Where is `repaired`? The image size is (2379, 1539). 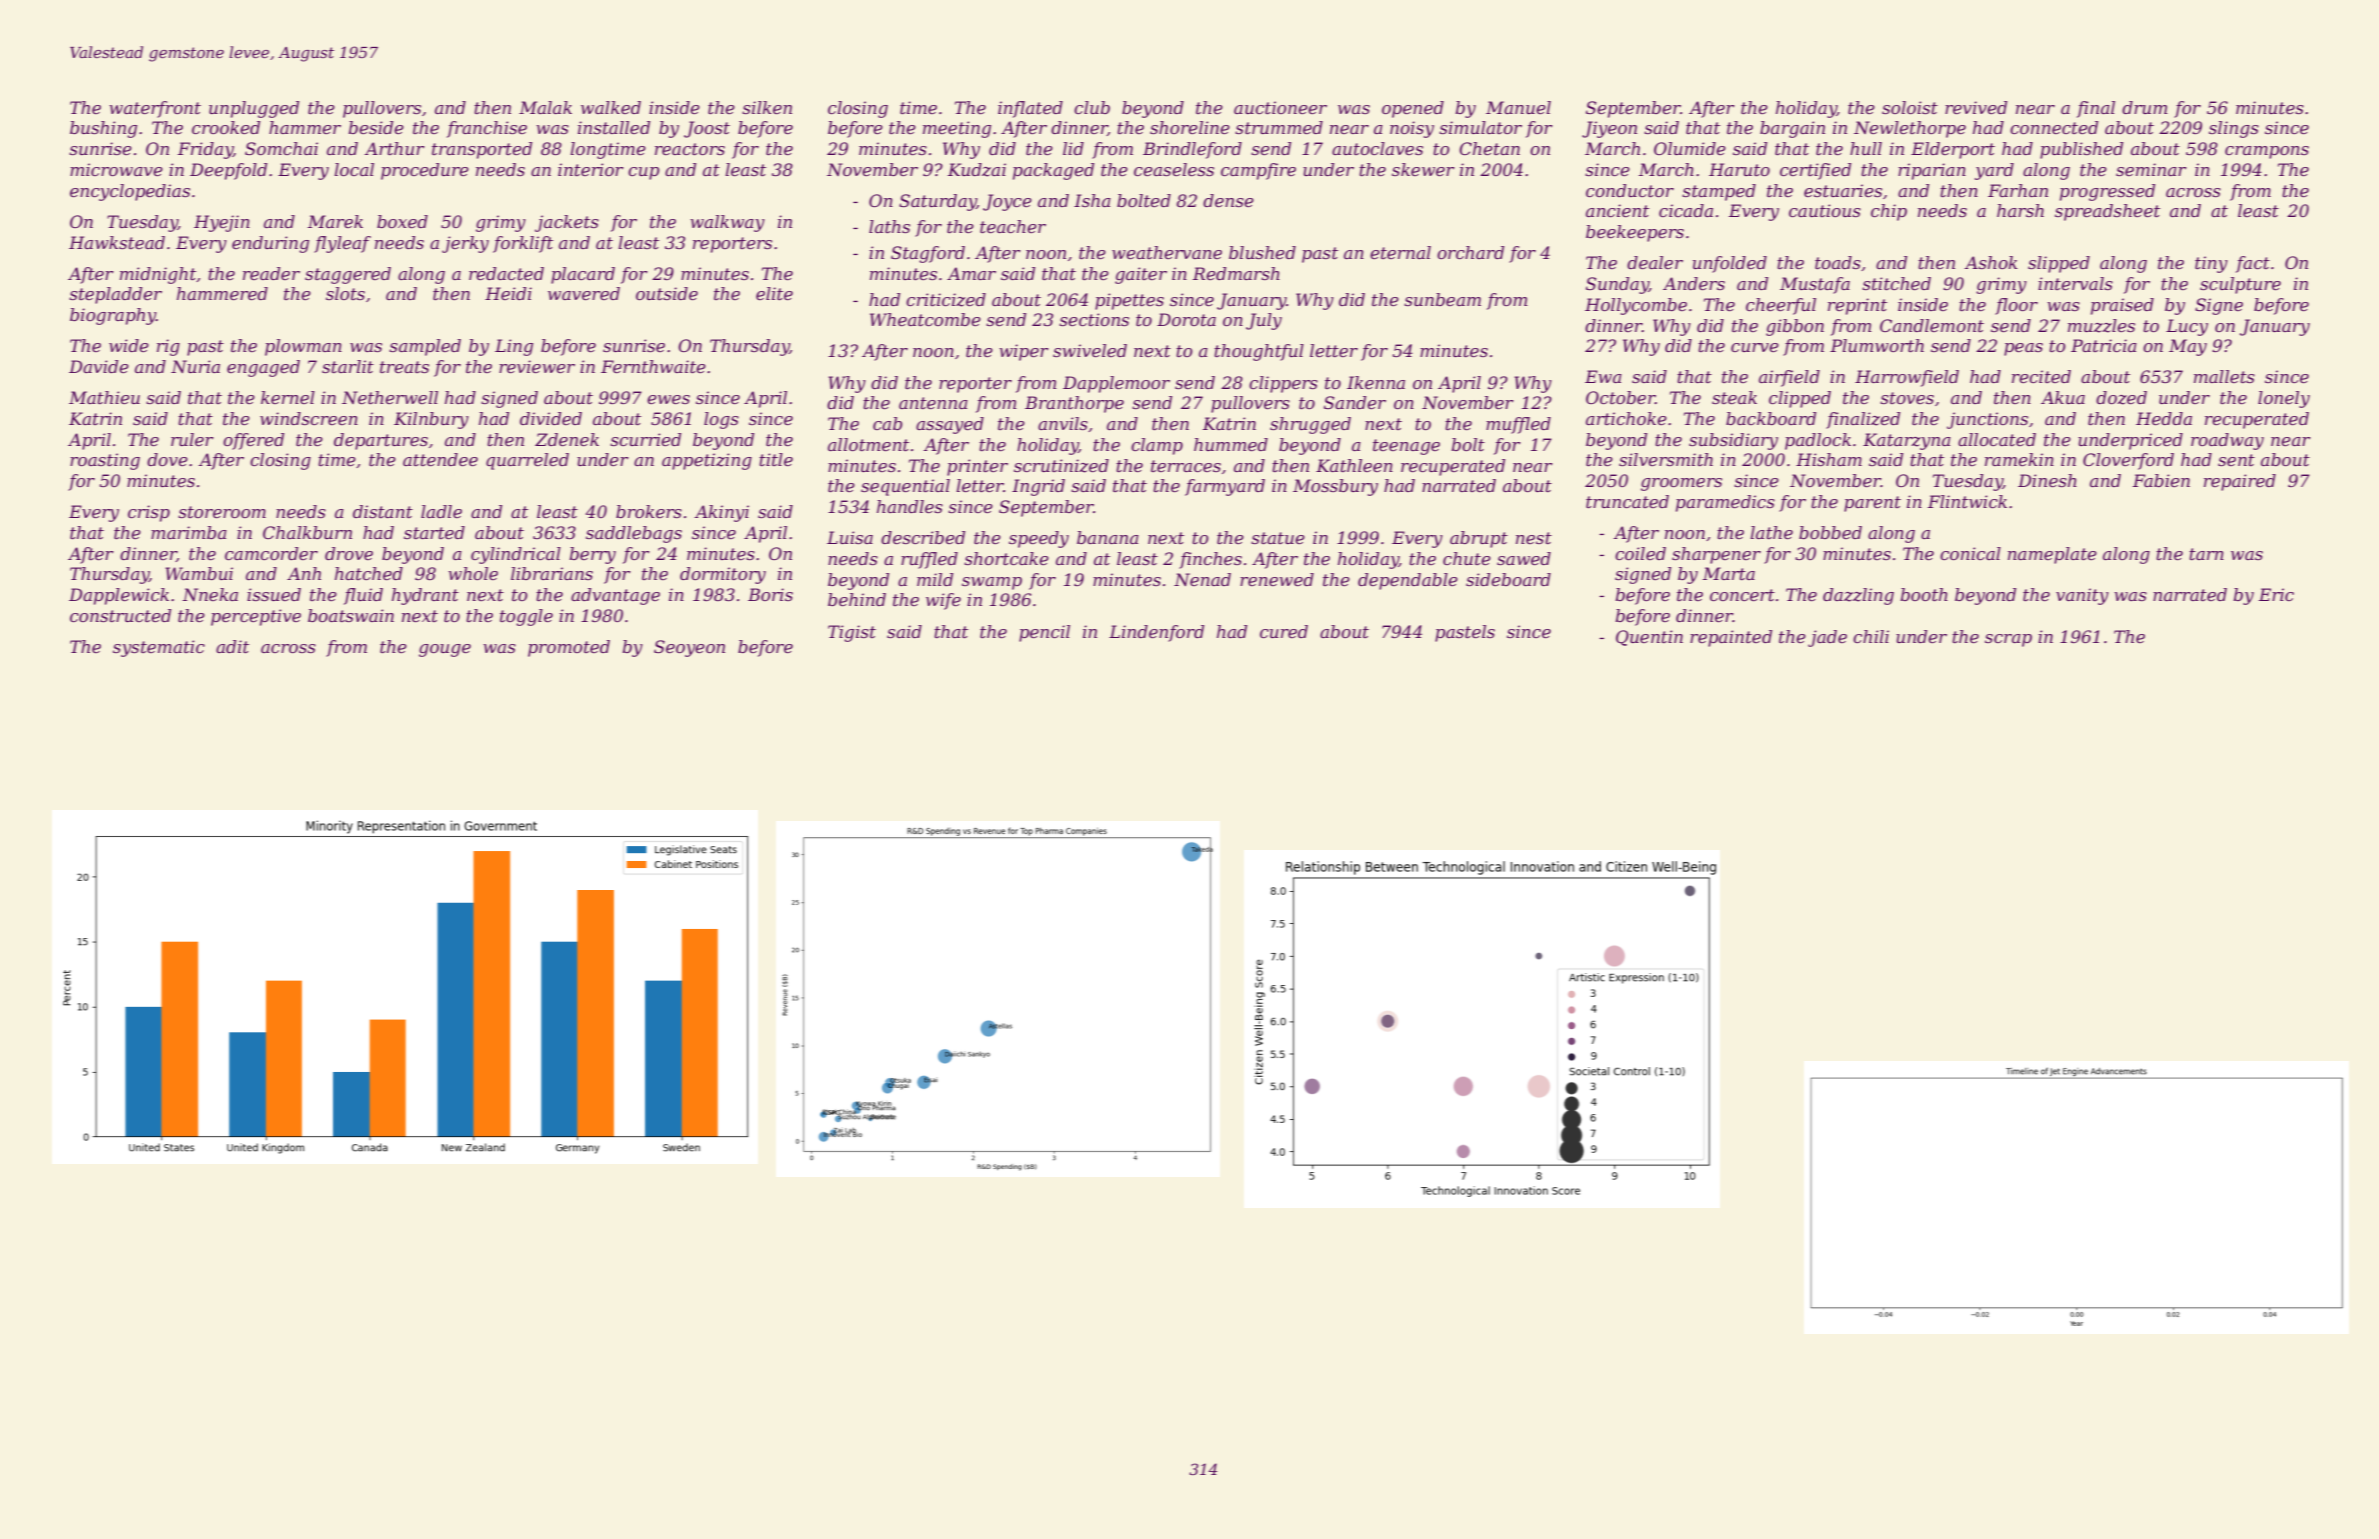 repaired is located at coordinates (2240, 482).
